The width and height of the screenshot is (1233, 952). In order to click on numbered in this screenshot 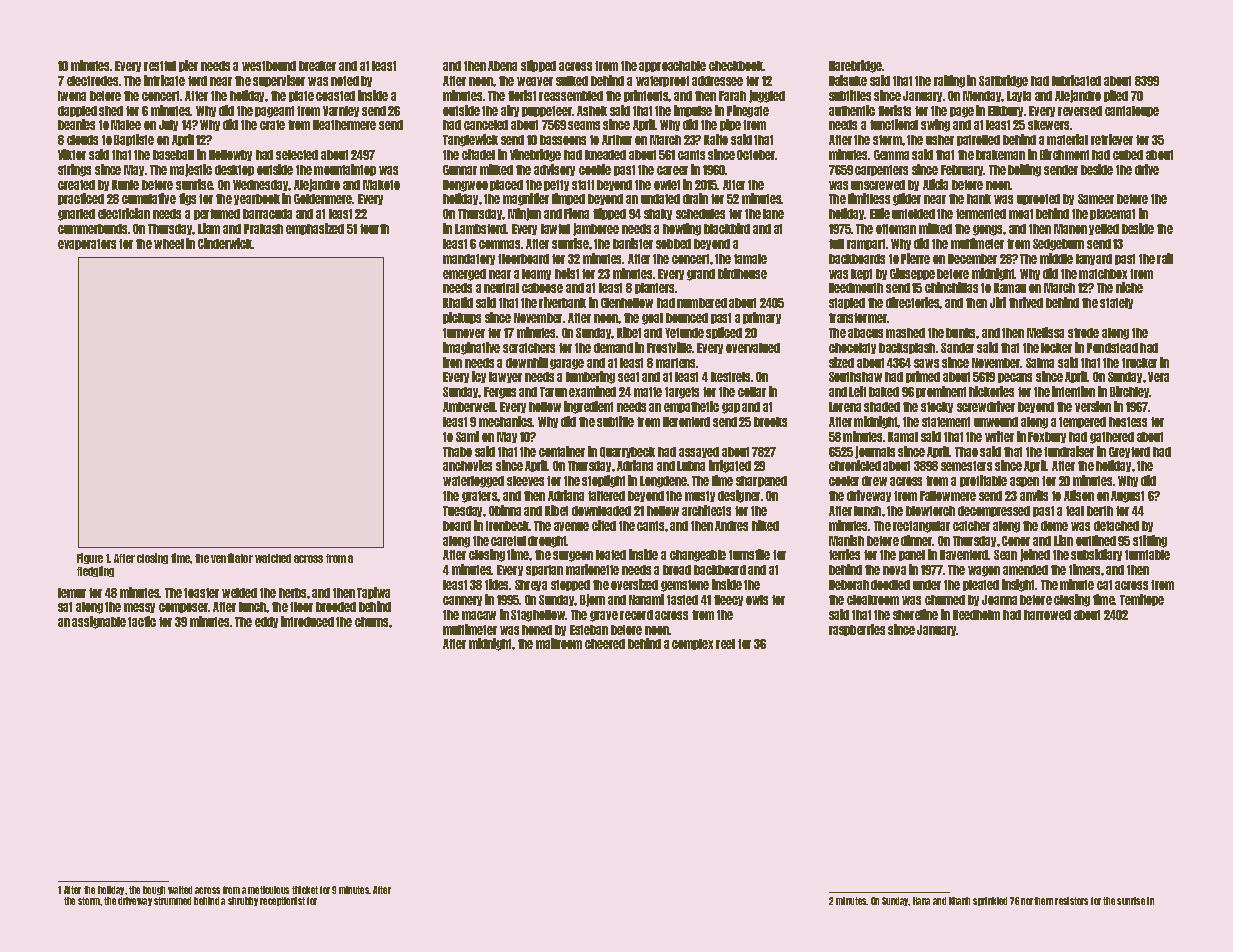, I will do `click(702, 303)`.
